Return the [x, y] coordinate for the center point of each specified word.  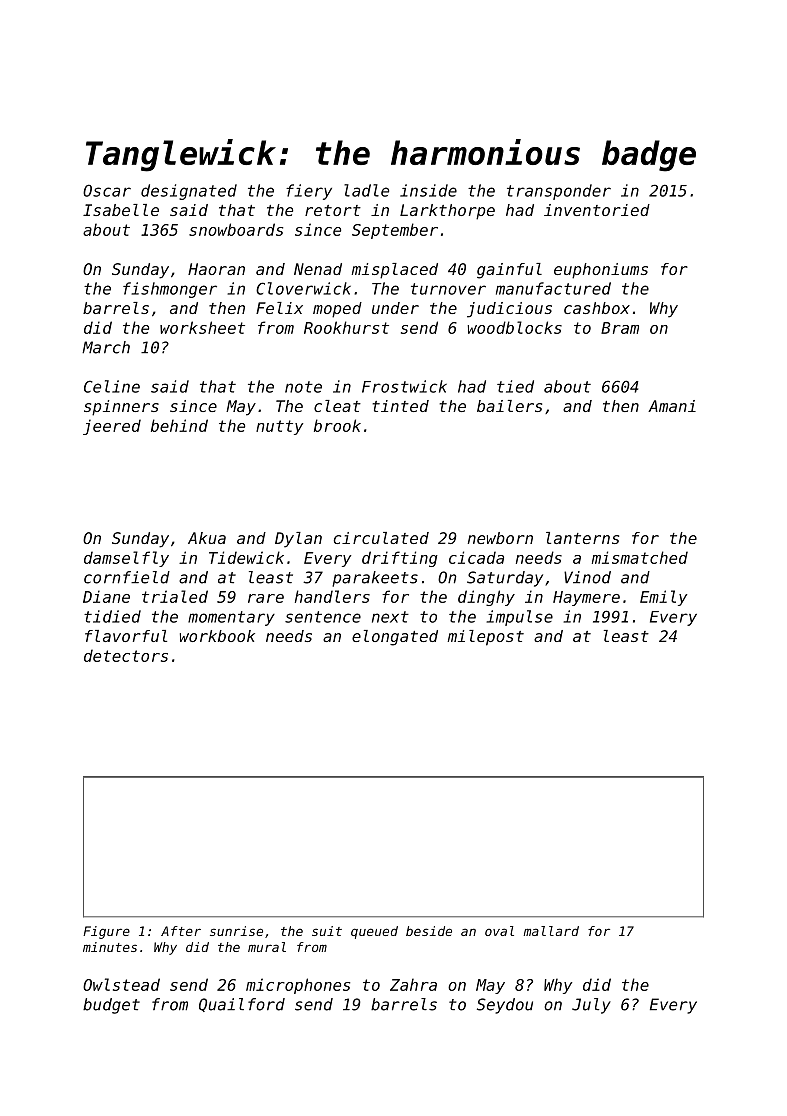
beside [429, 931]
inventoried [597, 210]
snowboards [236, 229]
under [395, 308]
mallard [551, 931]
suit [327, 931]
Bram [620, 328]
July [591, 1006]
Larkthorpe [447, 212]
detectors [126, 655]
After [181, 931]
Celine [112, 386]
